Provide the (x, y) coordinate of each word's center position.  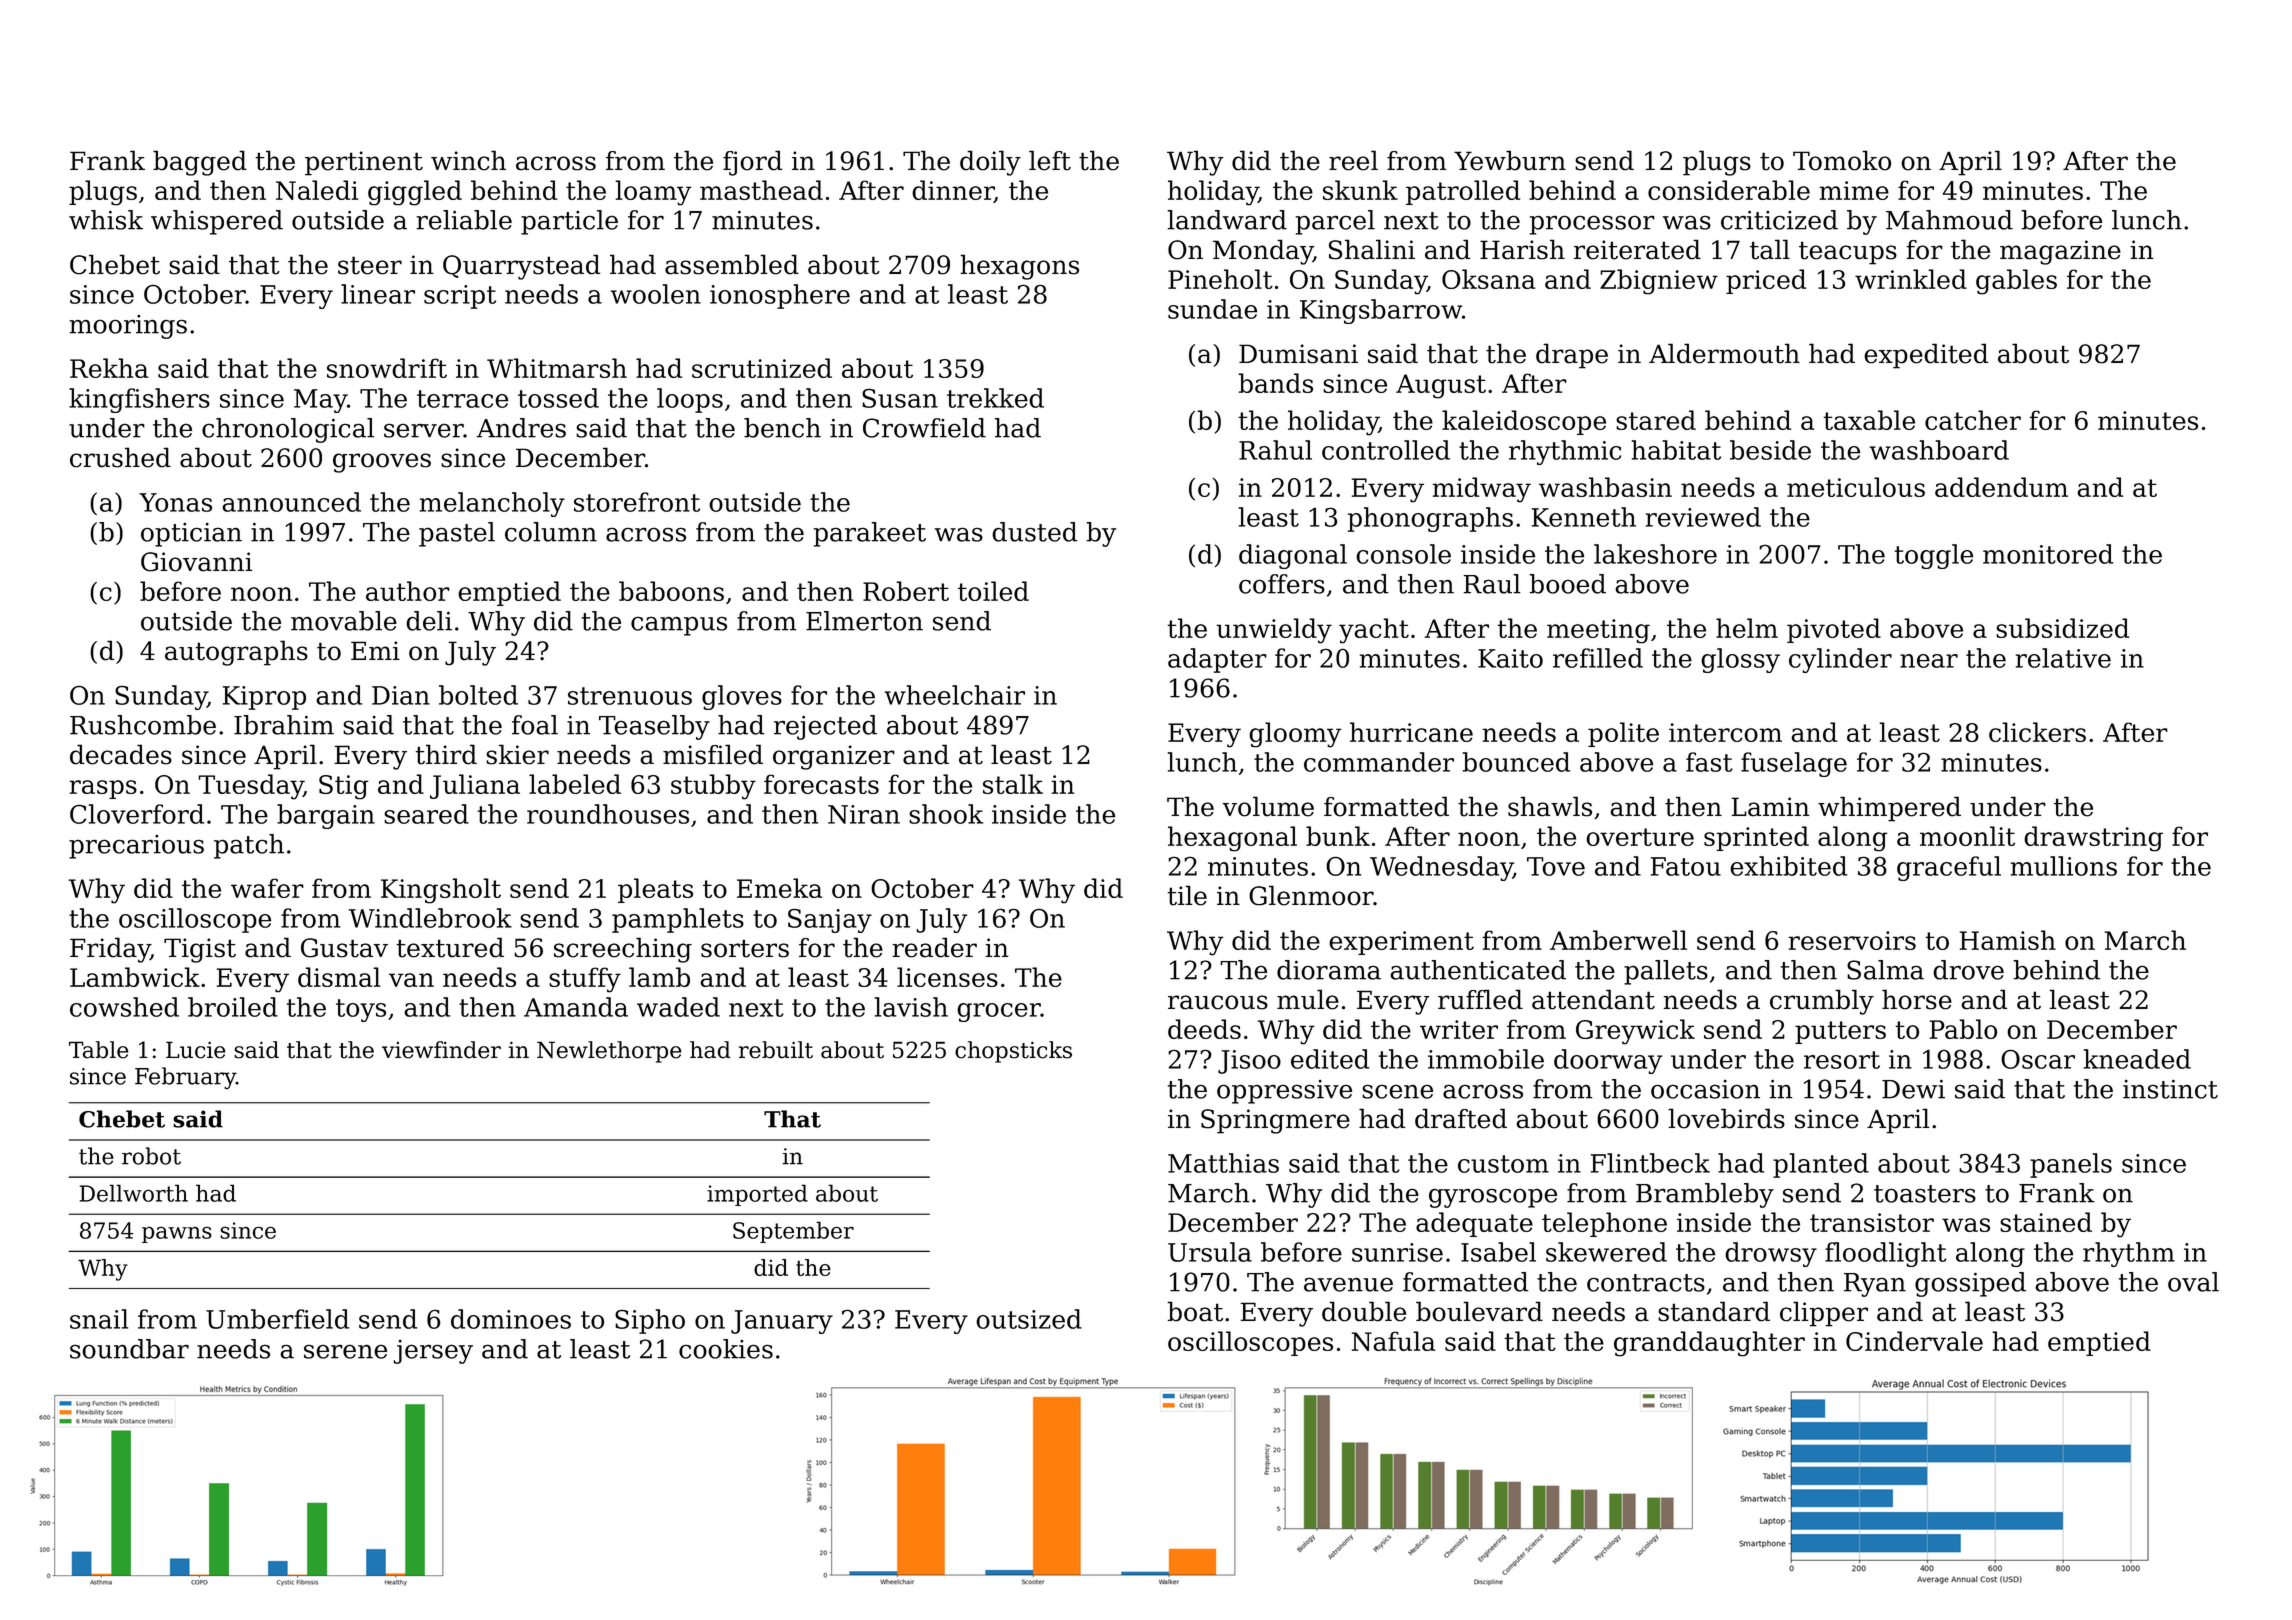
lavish (911, 1007)
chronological (288, 430)
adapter (1217, 660)
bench (782, 428)
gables (2016, 282)
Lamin (1770, 807)
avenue (1348, 1284)
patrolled (1463, 192)
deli (429, 621)
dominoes (511, 1319)
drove (1968, 970)
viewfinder (441, 1050)
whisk (106, 220)
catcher (1973, 420)
